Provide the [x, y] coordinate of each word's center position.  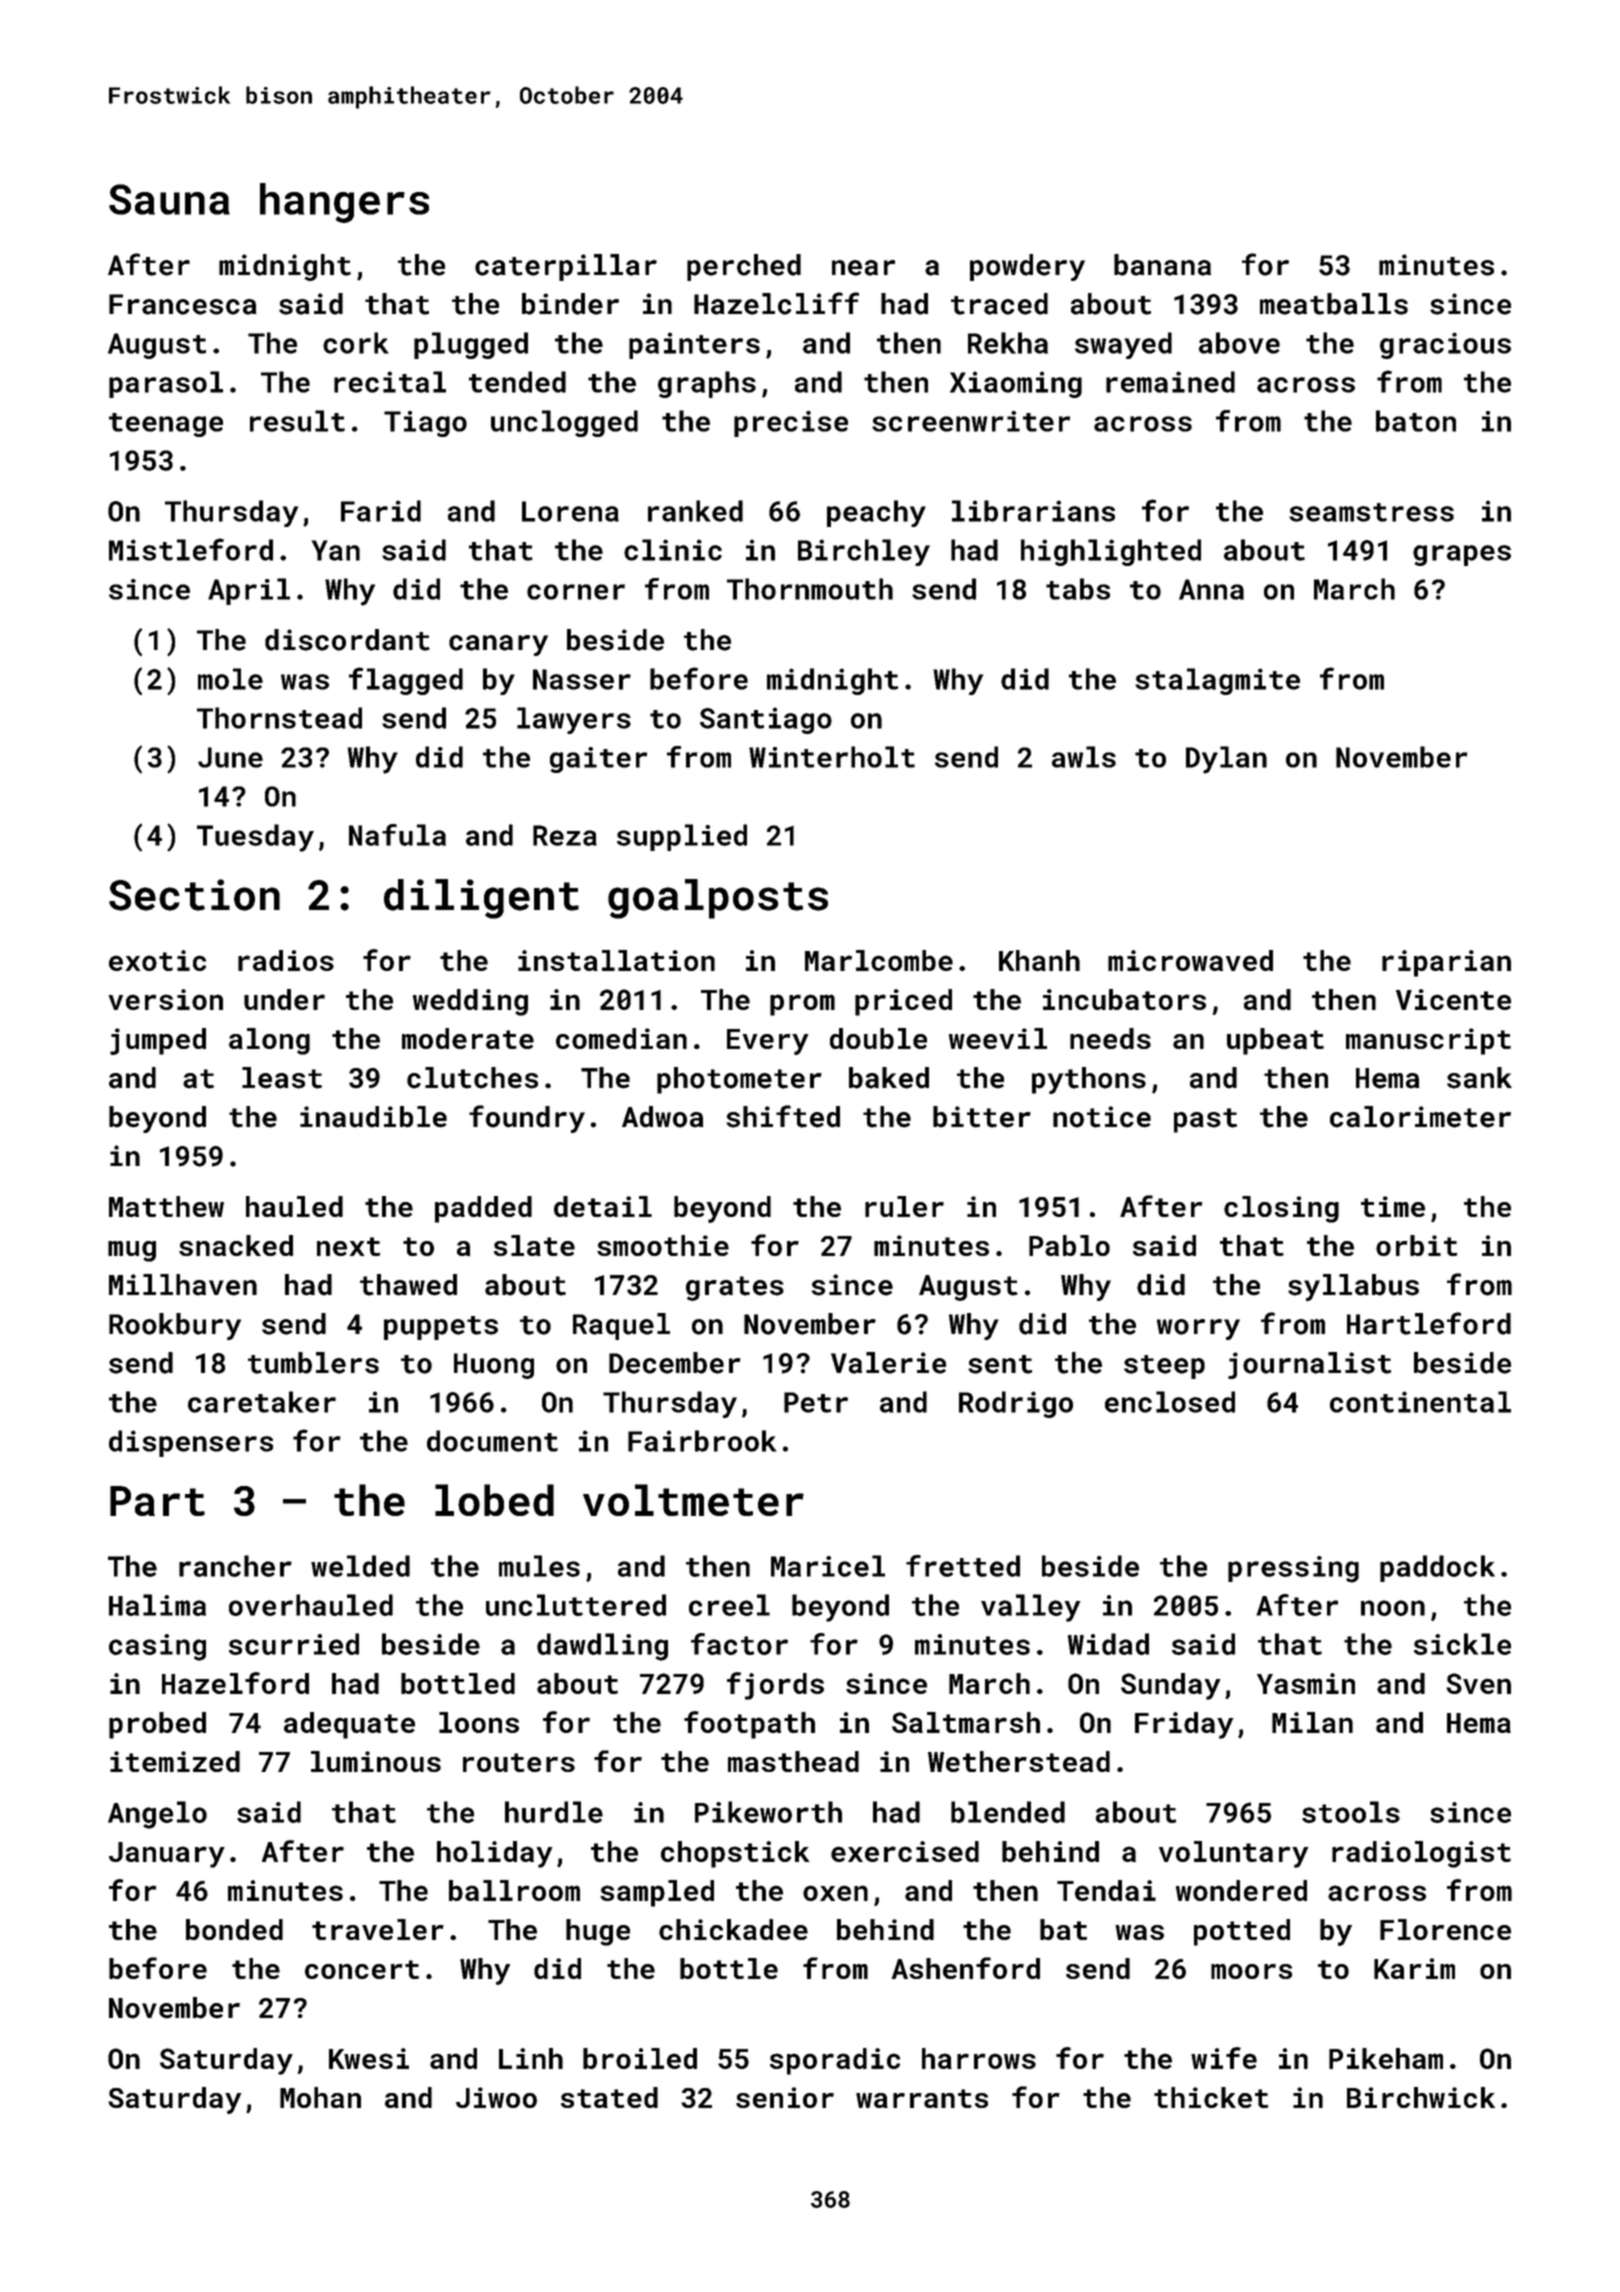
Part [157, 1501]
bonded [234, 1929]
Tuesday [255, 838]
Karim [1414, 1968]
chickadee [733, 1929]
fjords [775, 1686]
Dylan [1226, 760]
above [1239, 343]
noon [1393, 1608]
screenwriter [971, 421]
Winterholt [832, 757]
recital [390, 382]
